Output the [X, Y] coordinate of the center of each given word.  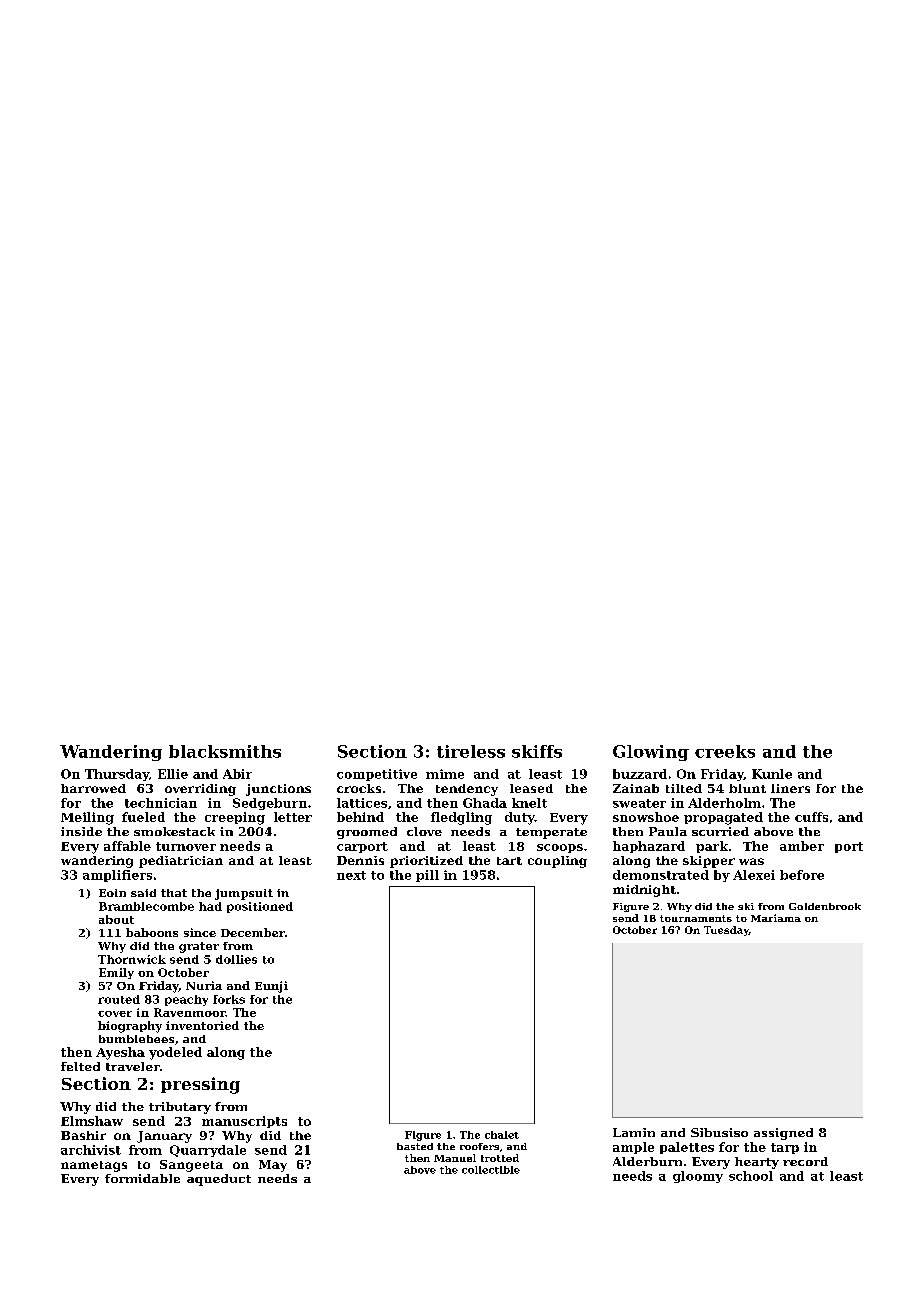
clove [424, 831]
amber [802, 846]
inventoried [202, 1025]
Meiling [87, 818]
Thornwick [132, 959]
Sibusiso [719, 1132]
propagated [723, 818]
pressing [200, 1085]
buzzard [640, 774]
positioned [260, 907]
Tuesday [726, 931]
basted [415, 1146]
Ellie [173, 774]
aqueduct [219, 1180]
